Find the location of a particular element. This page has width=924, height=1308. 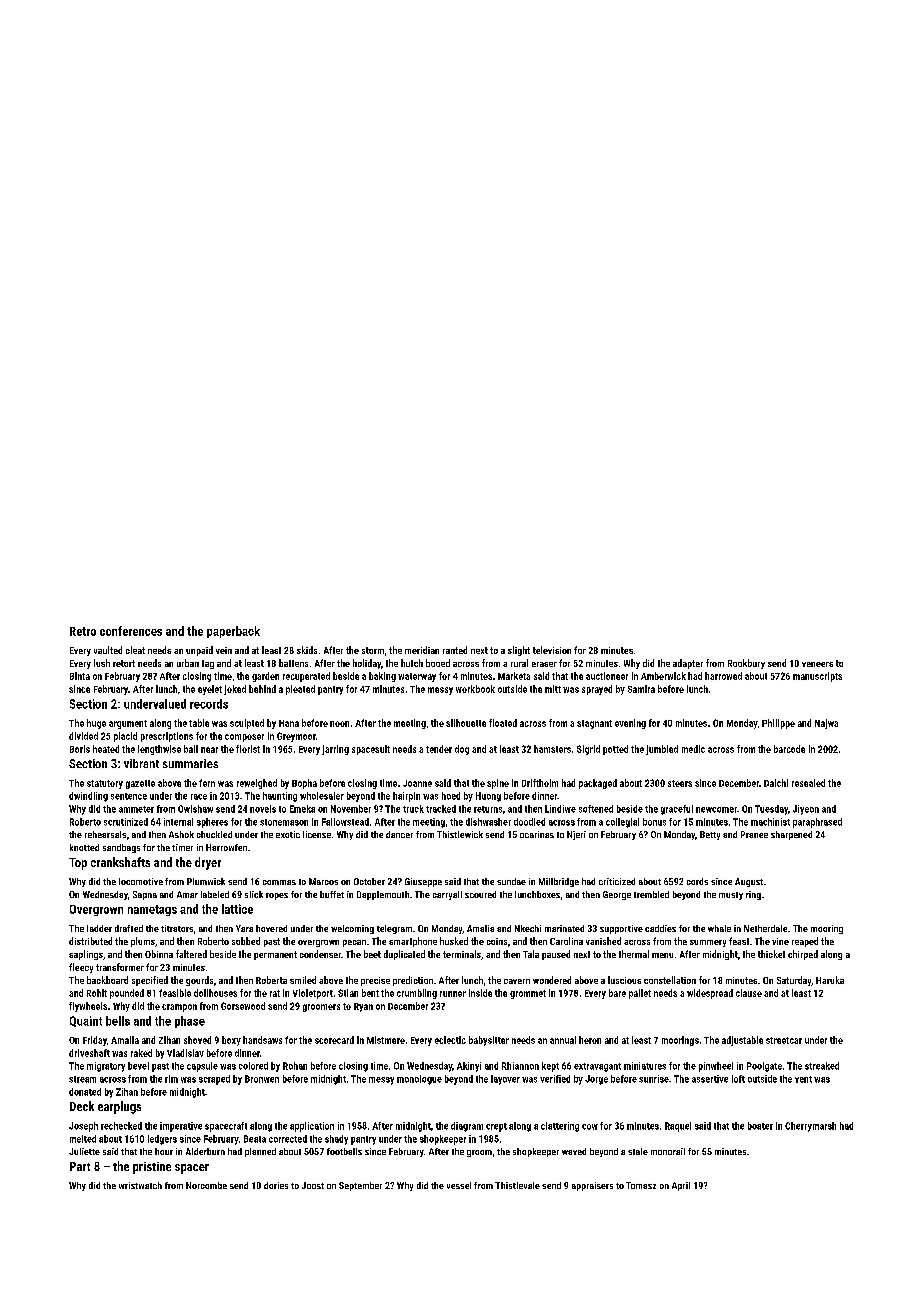

trembled is located at coordinates (651, 894).
